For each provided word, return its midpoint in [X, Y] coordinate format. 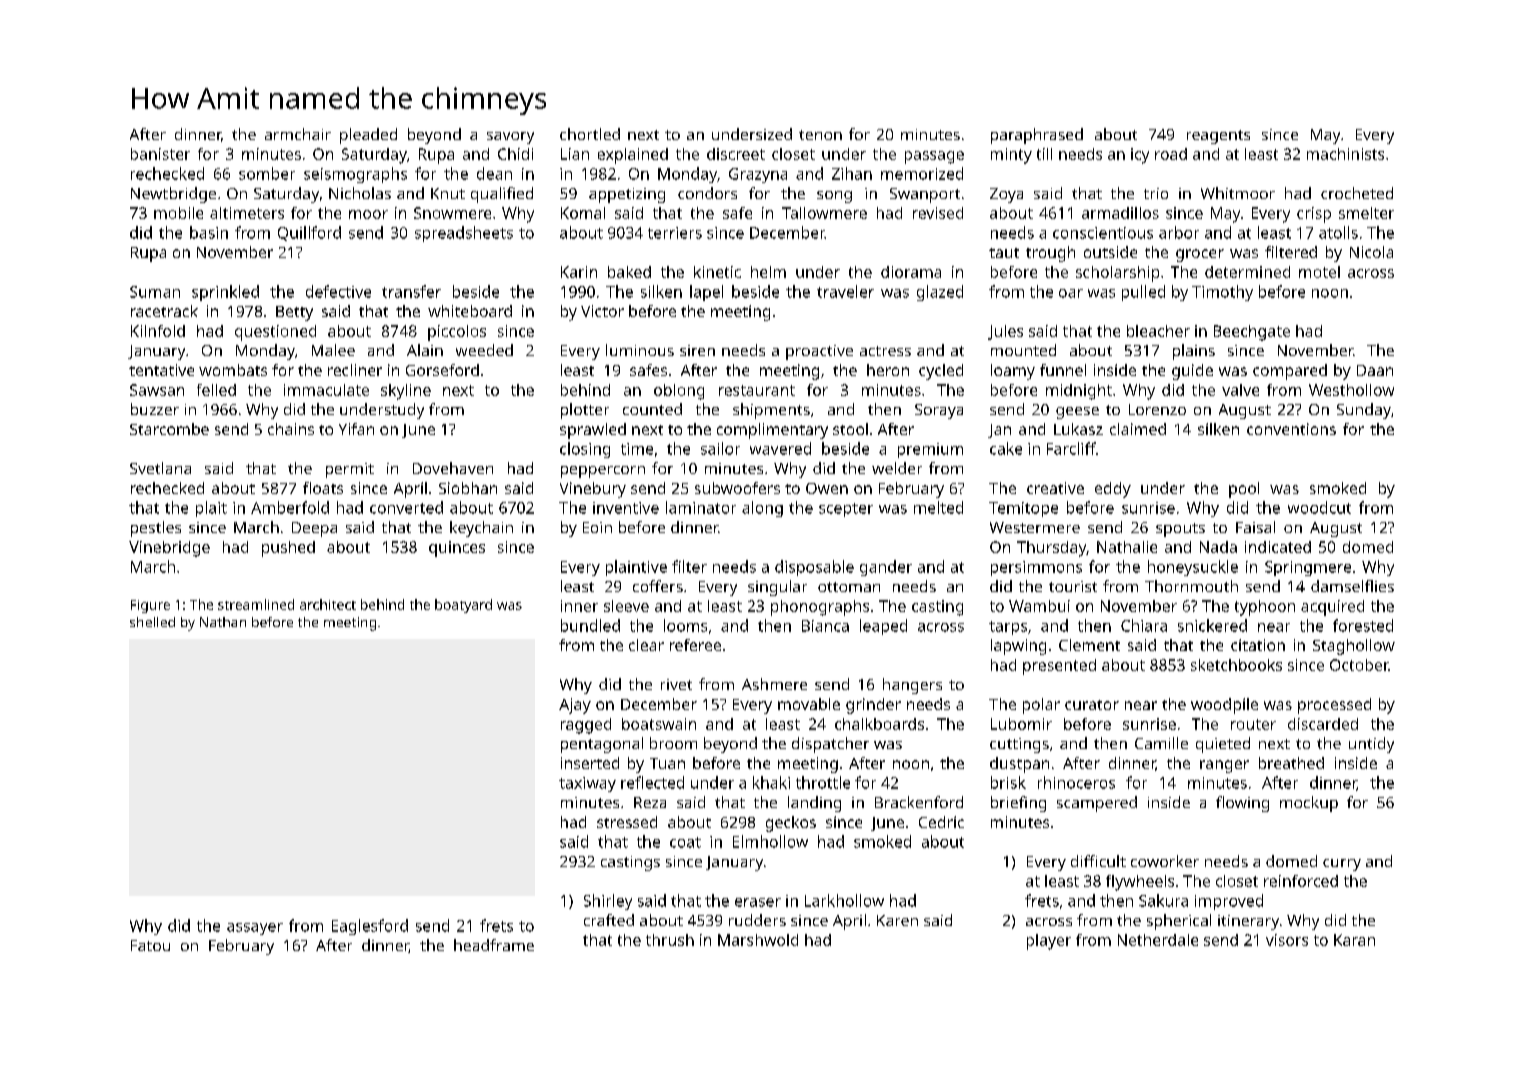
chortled [590, 134]
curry [1342, 865]
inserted [590, 763]
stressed [627, 822]
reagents [1218, 137]
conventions [1291, 429]
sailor [720, 448]
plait [211, 509]
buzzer [155, 409]
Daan [1375, 370]
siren [697, 350]
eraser [758, 902]
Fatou [150, 945]
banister [160, 154]
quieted [1223, 745]
